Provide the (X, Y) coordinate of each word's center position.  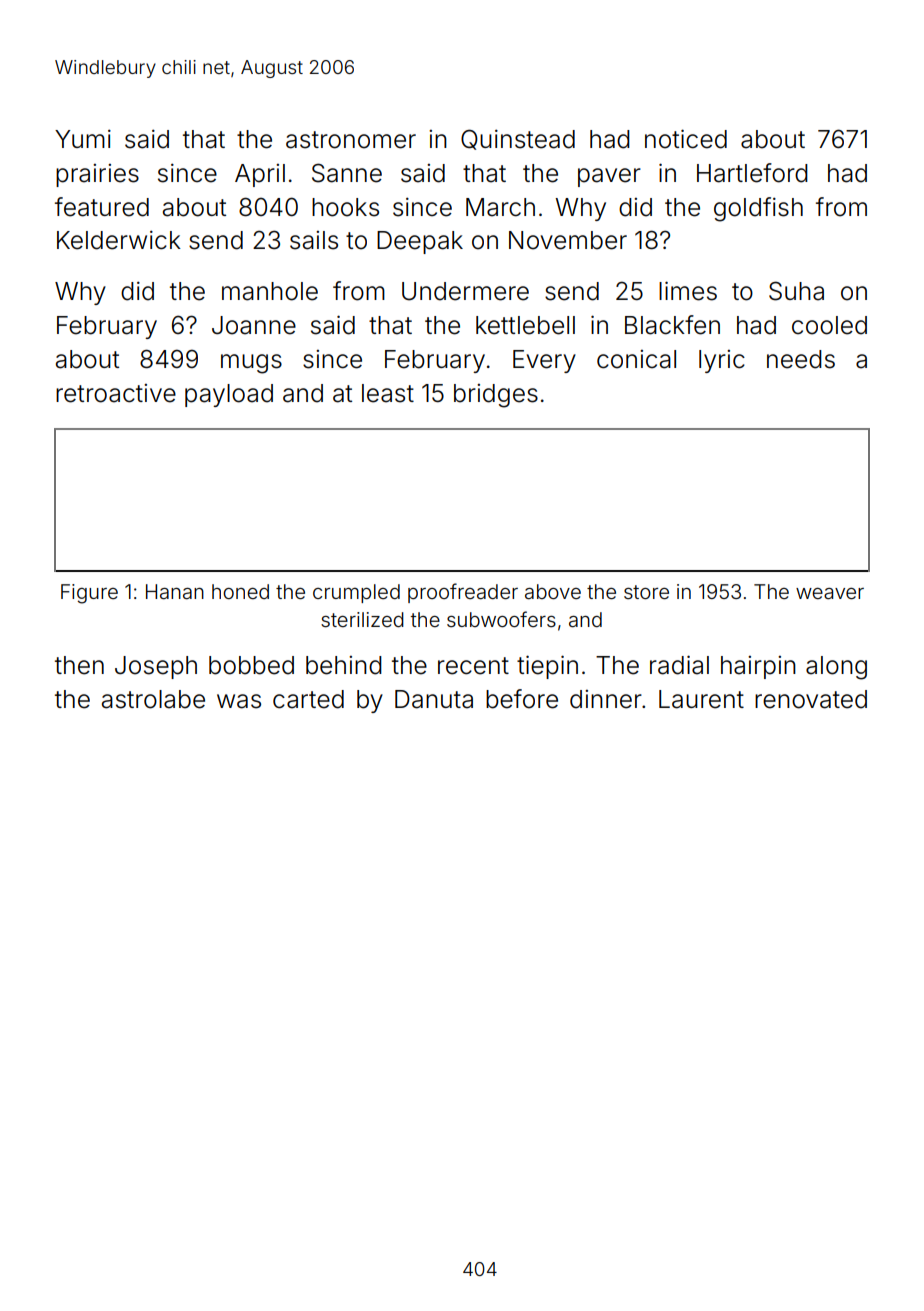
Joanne (254, 325)
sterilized (362, 619)
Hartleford (752, 173)
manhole (270, 291)
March (500, 207)
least (388, 393)
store (646, 592)
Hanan (175, 591)
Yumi (83, 139)
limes (688, 291)
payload (229, 395)
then (79, 665)
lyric (722, 361)
